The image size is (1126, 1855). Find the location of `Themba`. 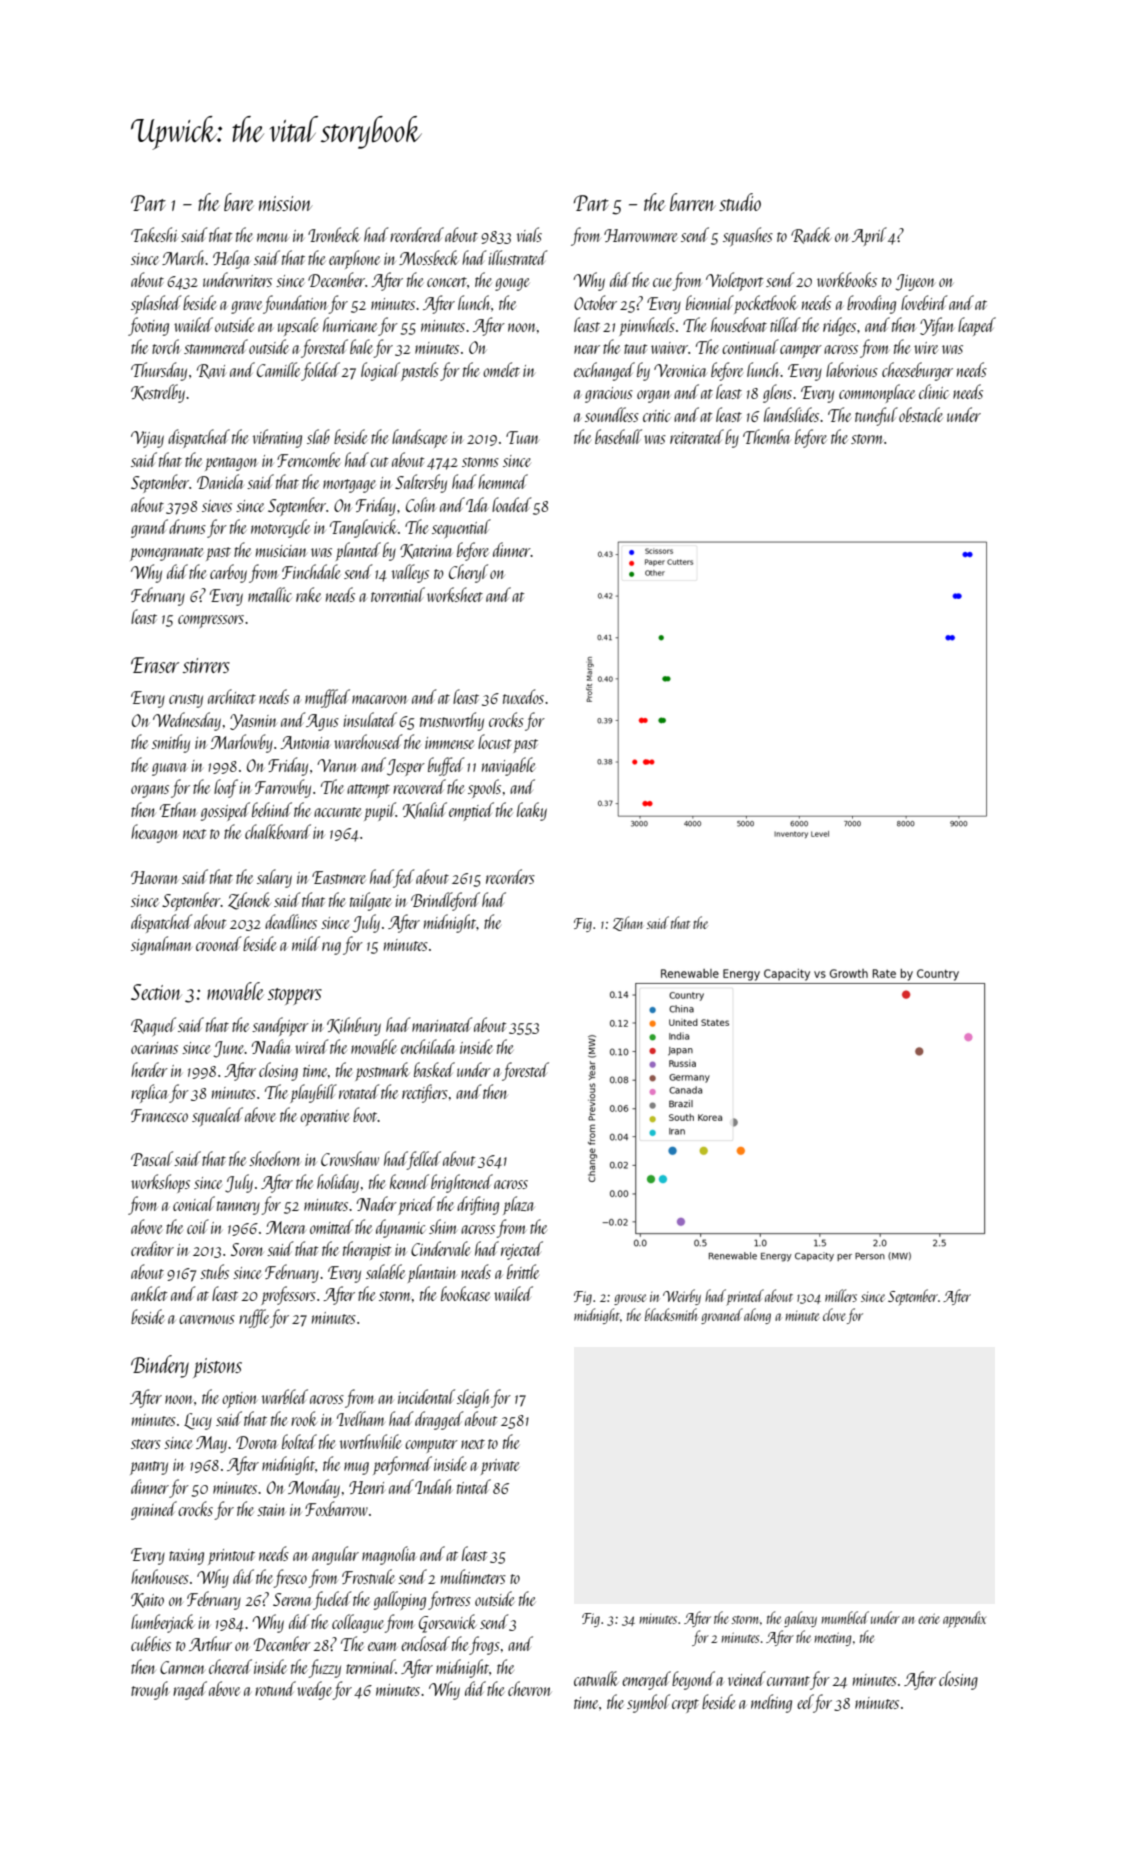

Themba is located at coordinates (767, 436).
